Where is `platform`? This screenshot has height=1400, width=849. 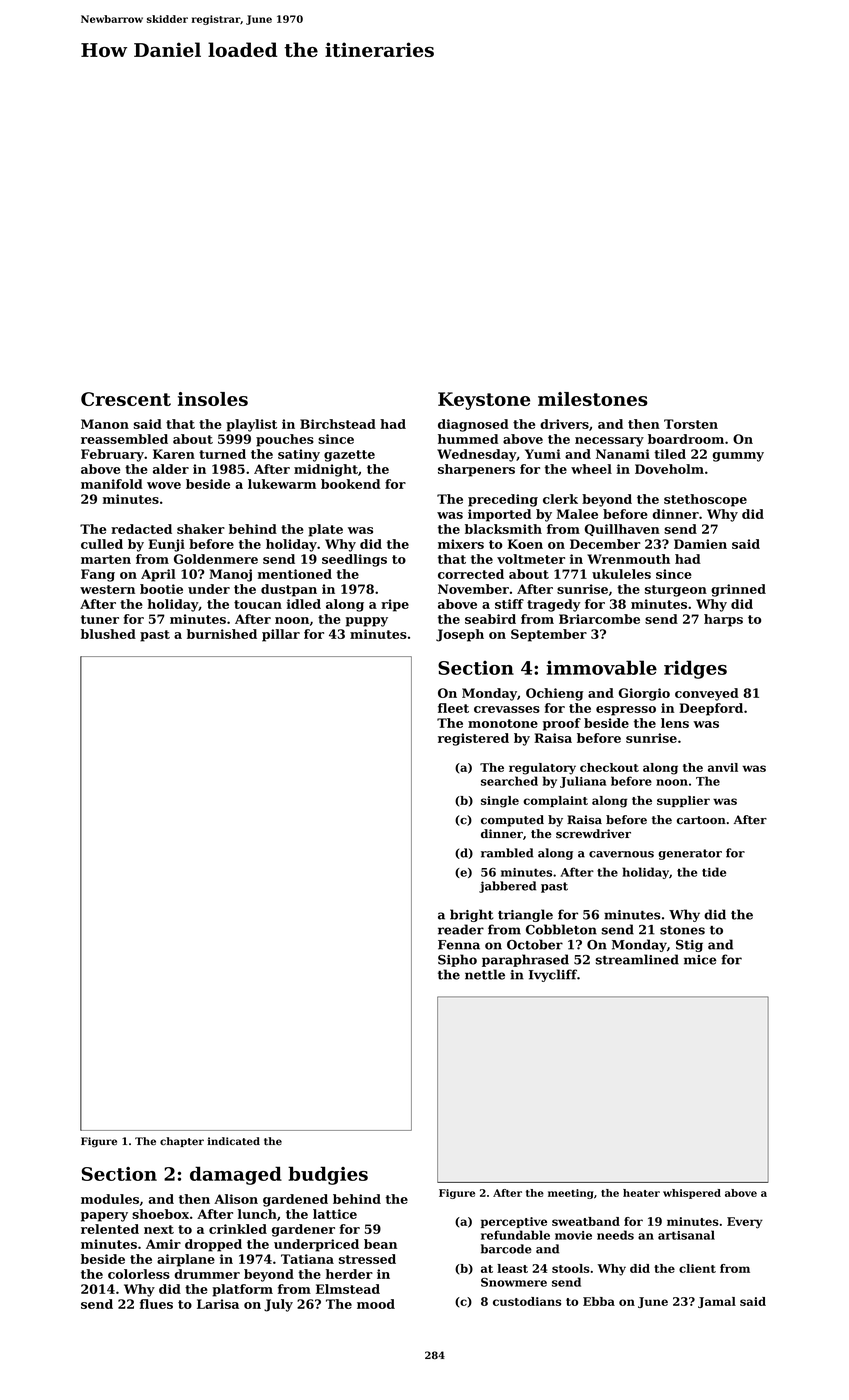 platform is located at coordinates (242, 1290).
